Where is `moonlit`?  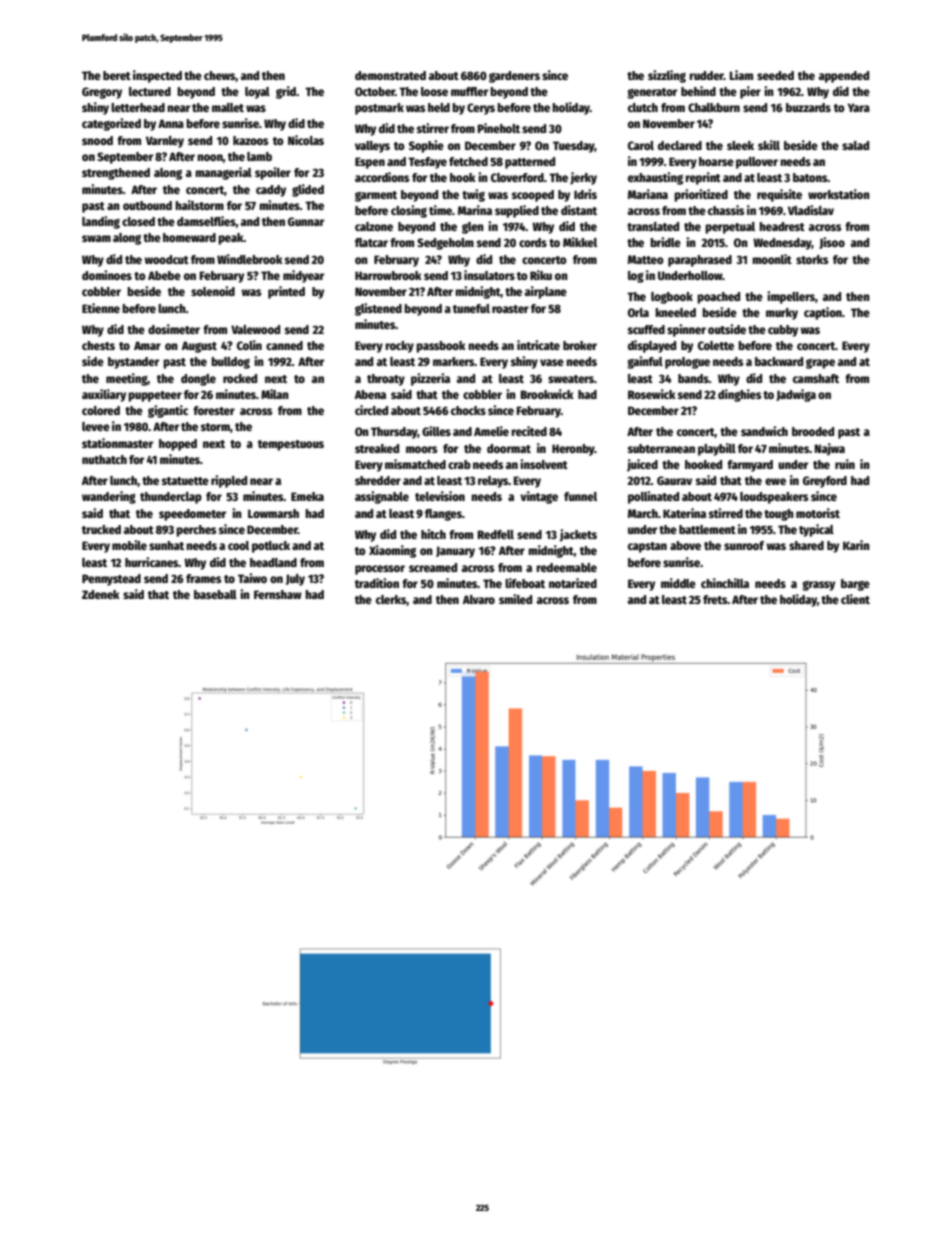 moonlit is located at coordinates (772, 259).
